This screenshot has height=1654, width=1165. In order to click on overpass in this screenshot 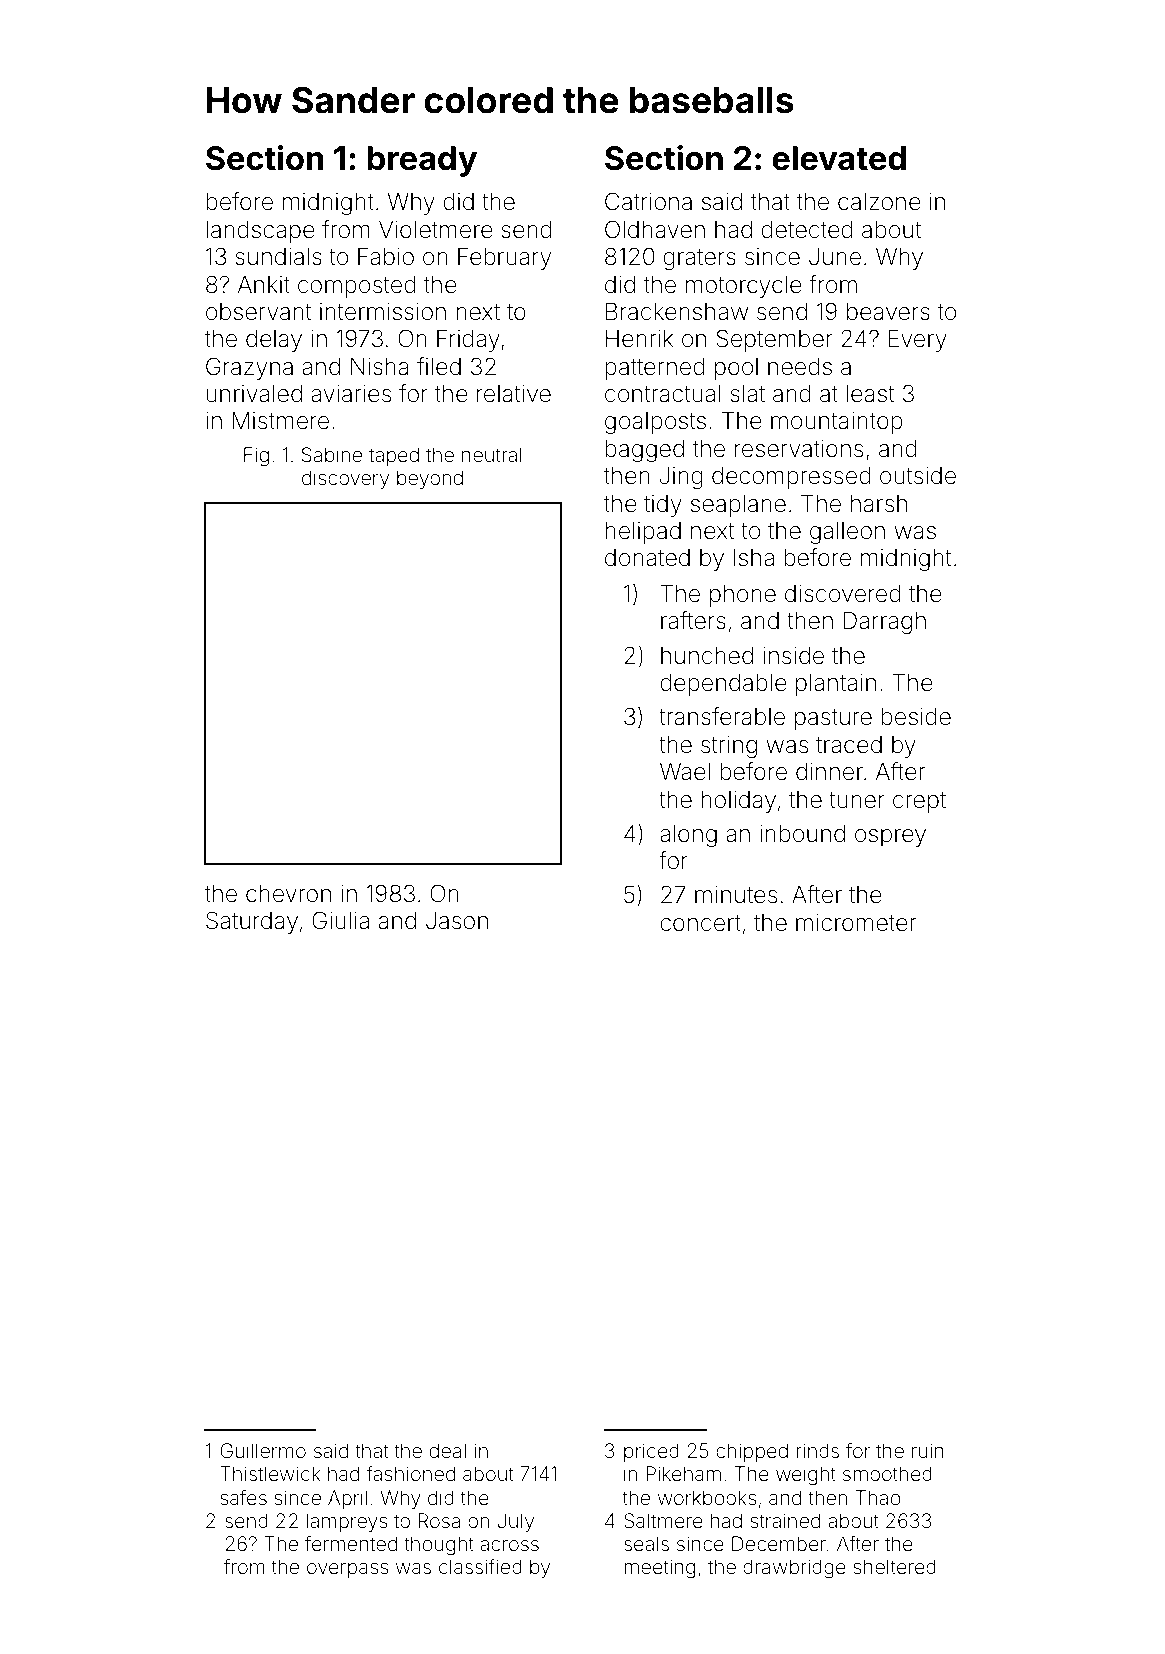, I will do `click(348, 1570)`.
